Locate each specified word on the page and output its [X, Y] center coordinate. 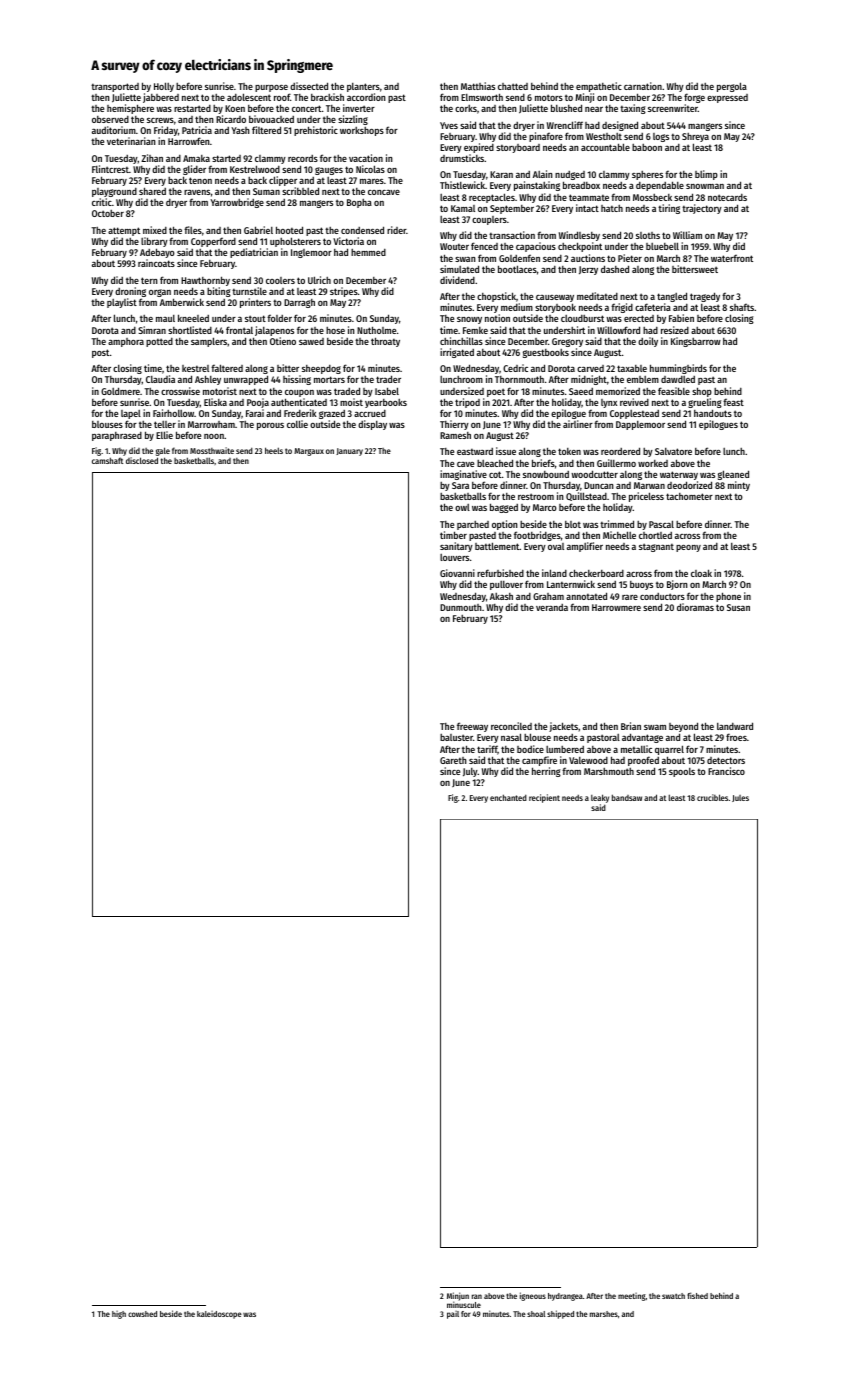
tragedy [705, 297]
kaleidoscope [219, 1315]
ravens [197, 192]
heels [274, 450]
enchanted [508, 797]
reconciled [511, 726]
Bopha [359, 203]
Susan [738, 607]
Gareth [453, 760]
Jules [740, 798]
